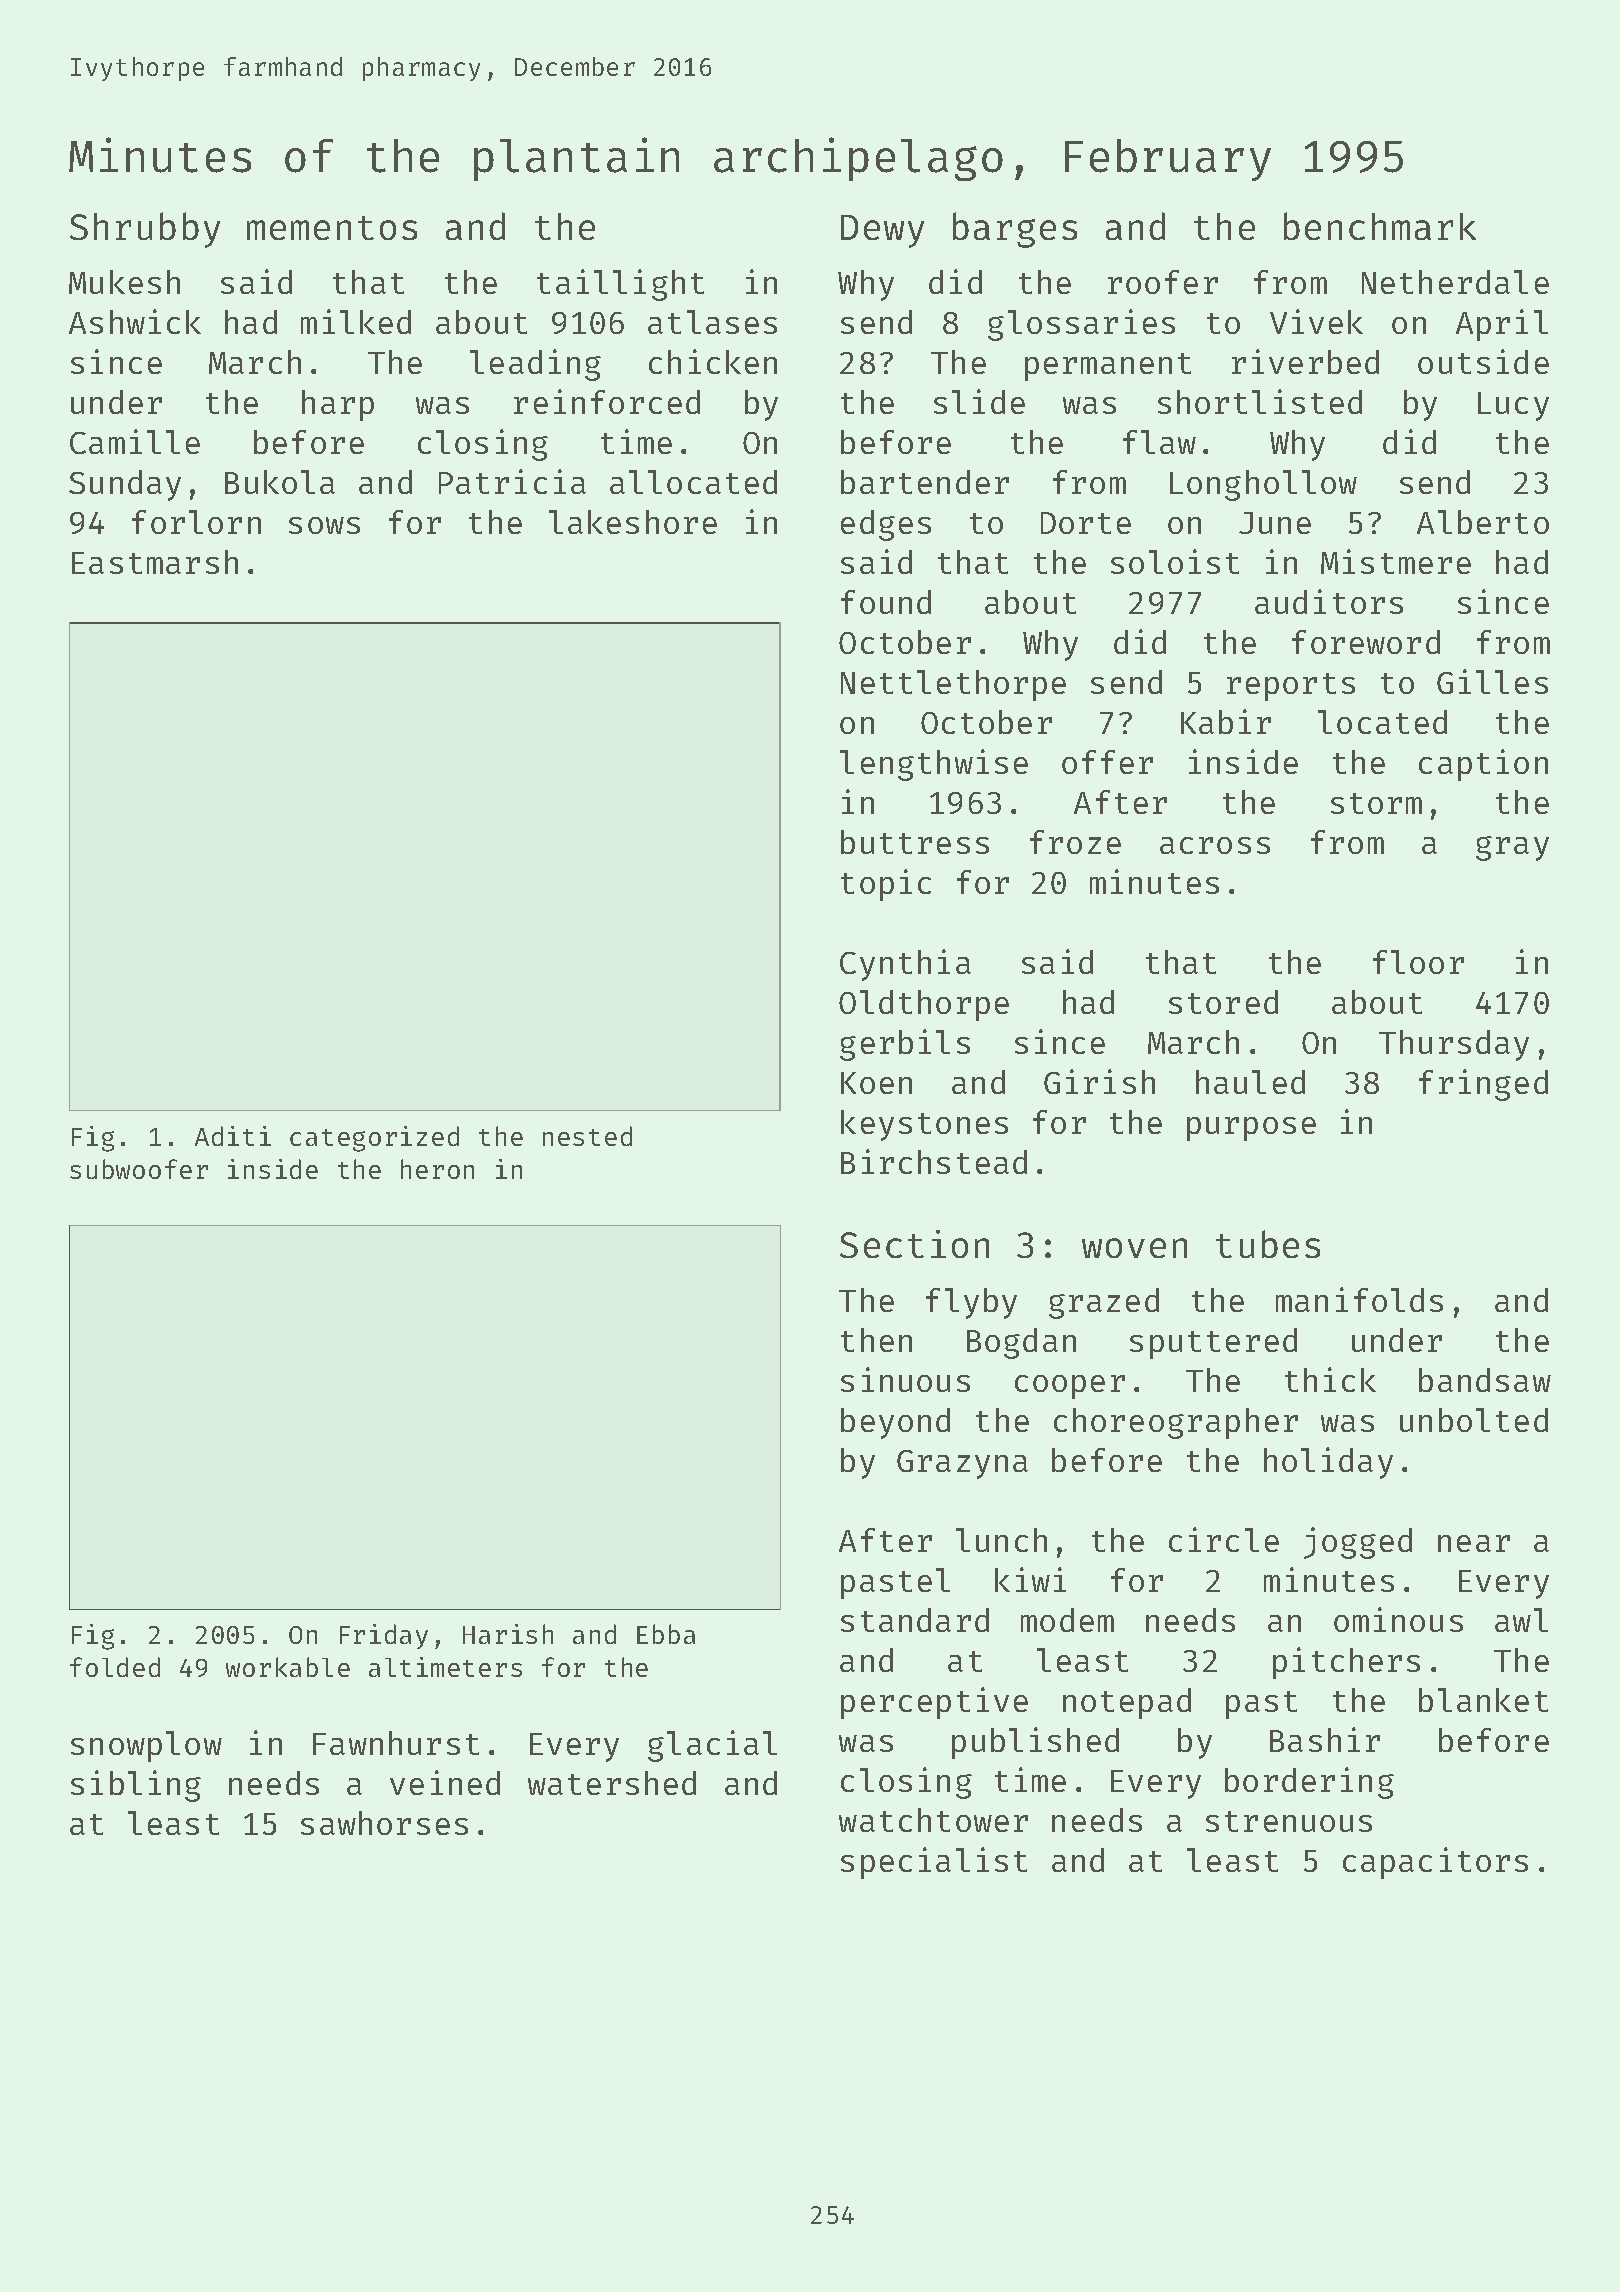  I want to click on reinforced, so click(607, 401).
